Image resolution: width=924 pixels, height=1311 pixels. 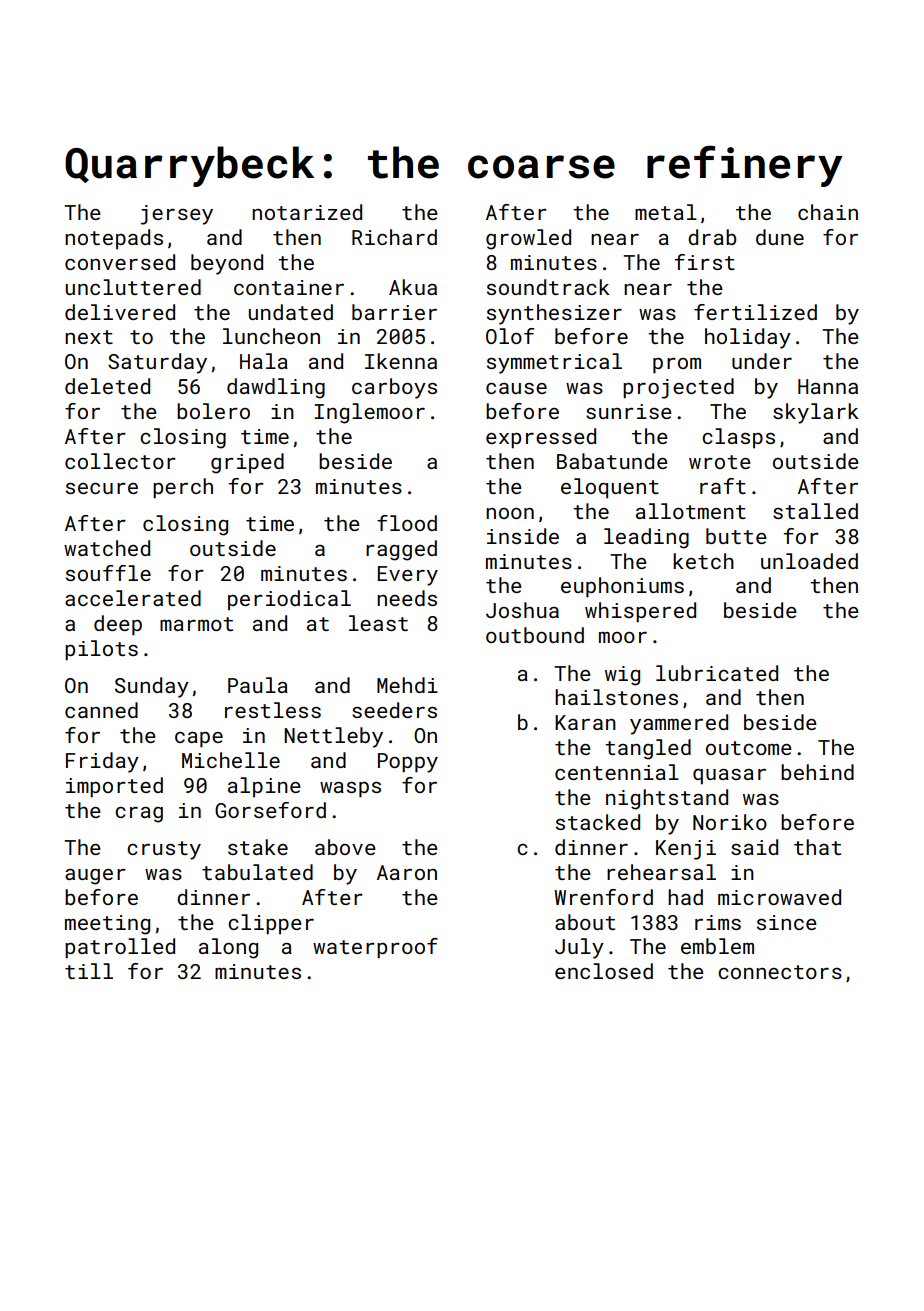 What do you see at coordinates (828, 212) in the page?
I see `chain` at bounding box center [828, 212].
